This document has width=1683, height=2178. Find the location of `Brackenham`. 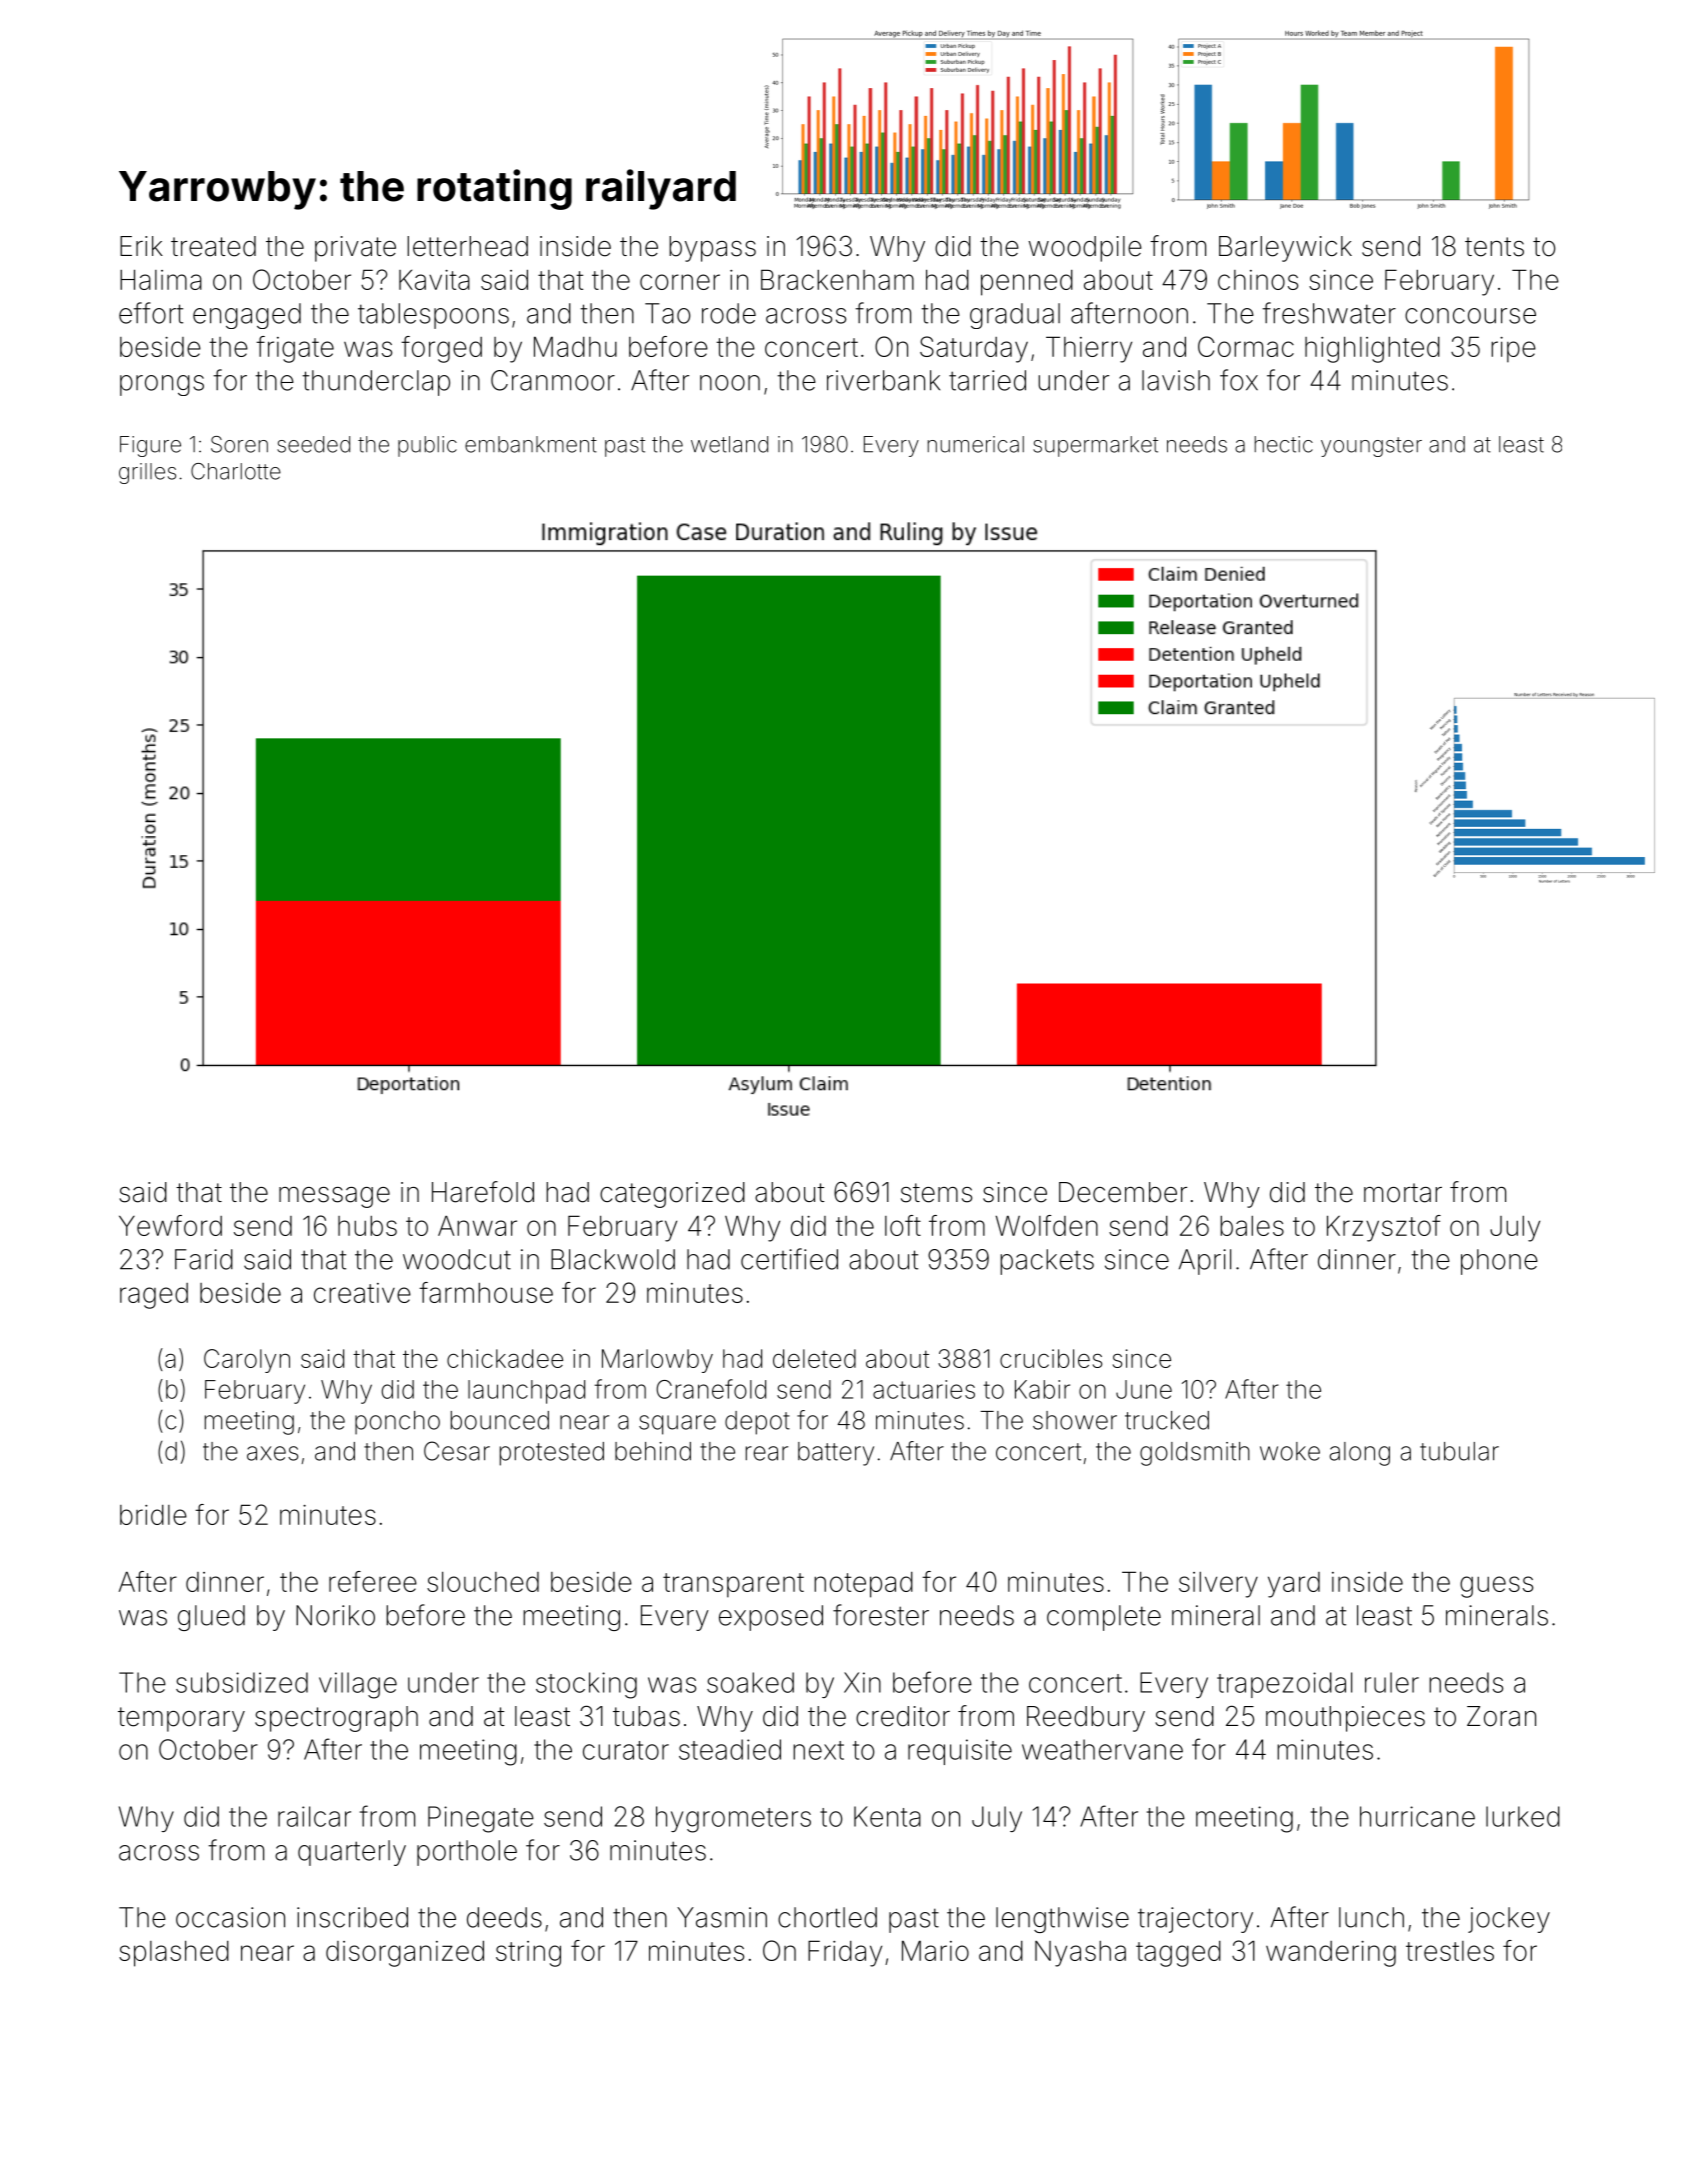

Brackenham is located at coordinates (837, 279).
